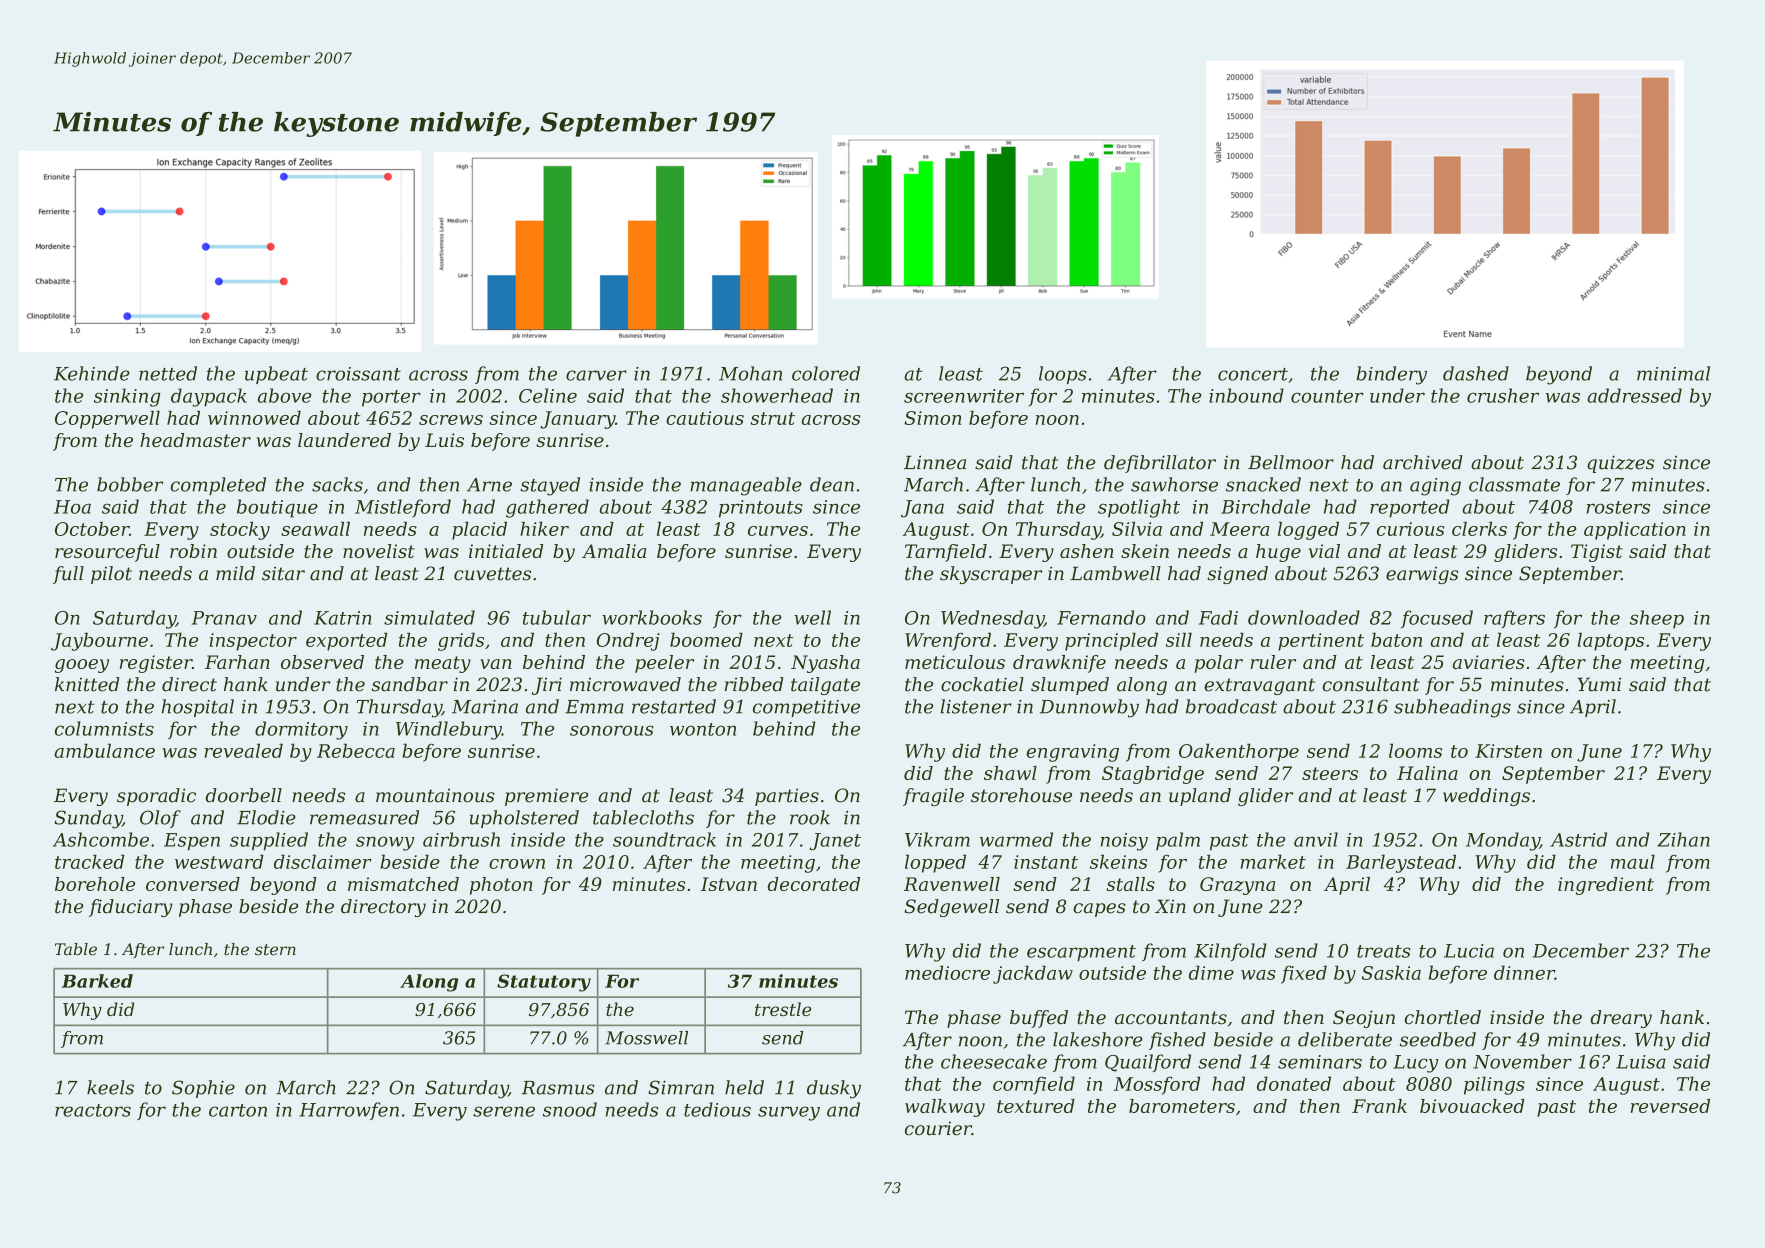 This screenshot has height=1248, width=1765. I want to click on cornfield, so click(1034, 1085).
